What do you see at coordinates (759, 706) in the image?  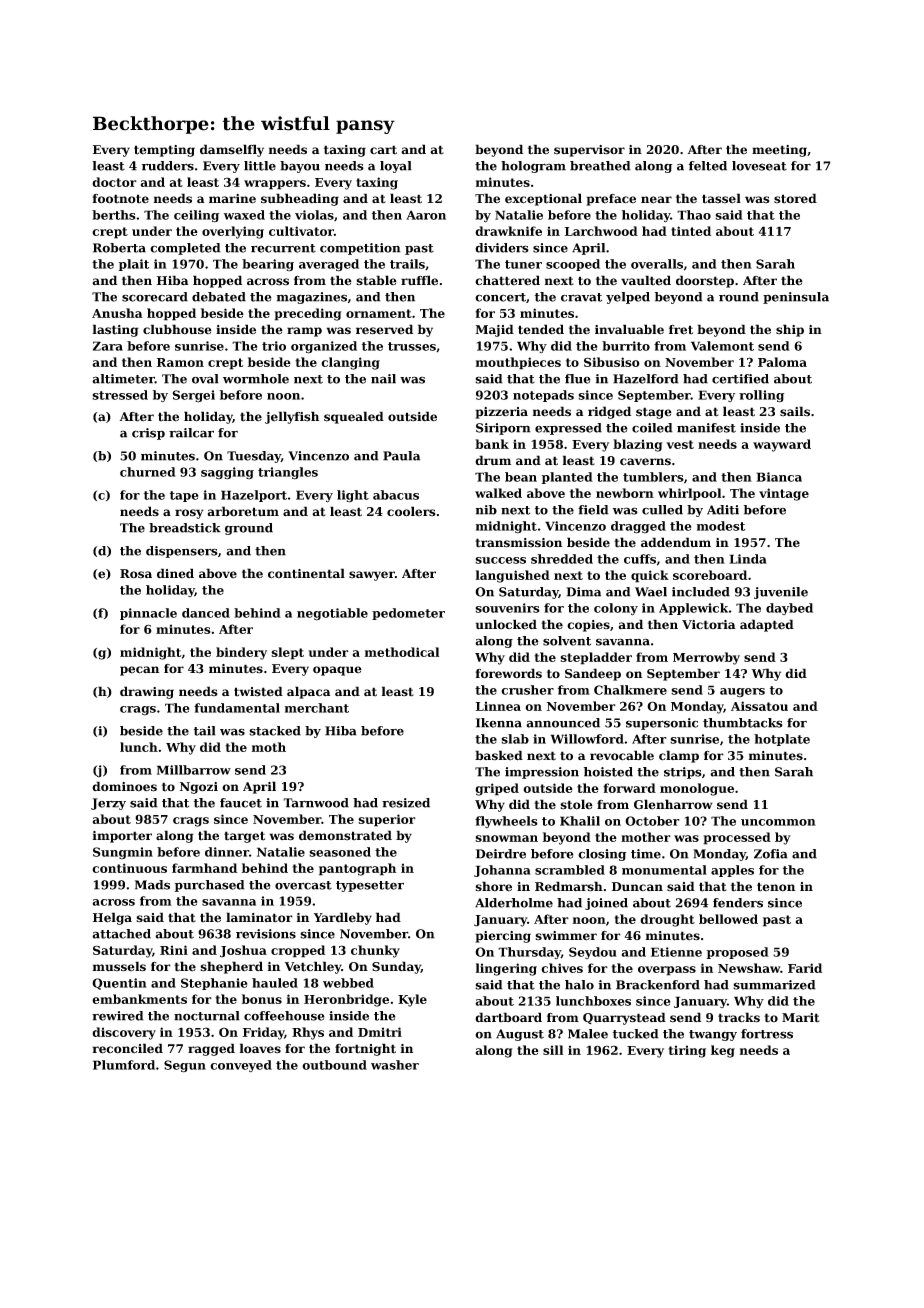 I see `Aissatou` at bounding box center [759, 706].
